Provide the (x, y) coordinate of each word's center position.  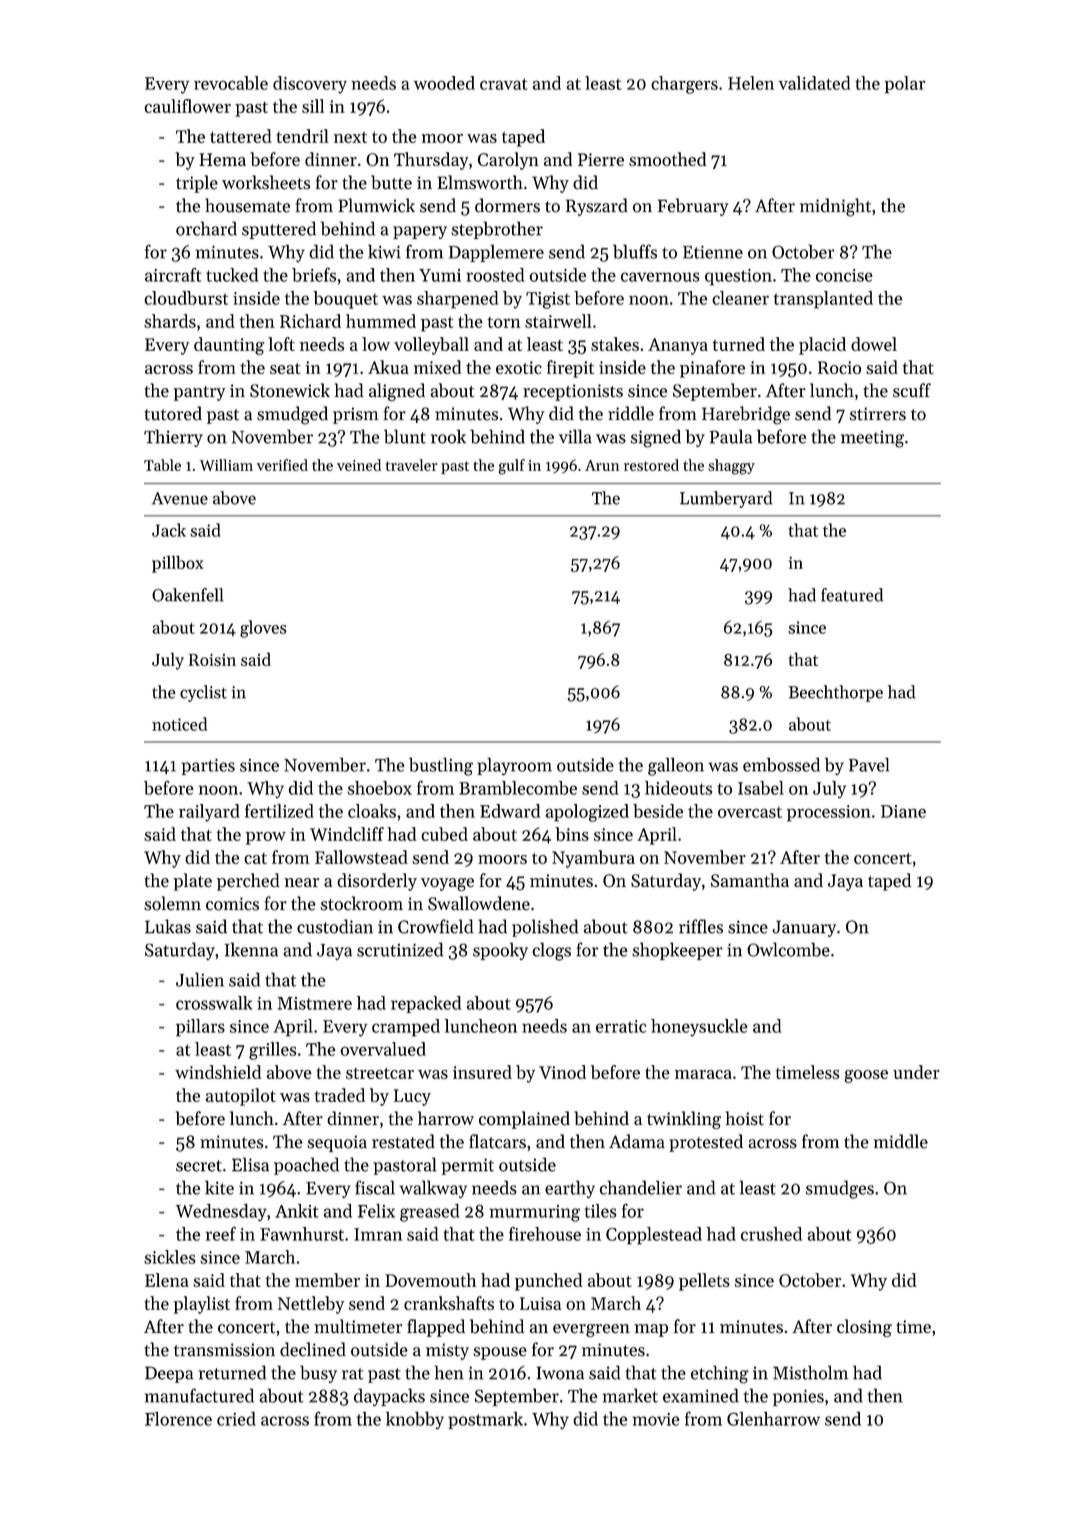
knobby (415, 1420)
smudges (840, 1189)
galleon (676, 766)
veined (359, 465)
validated (814, 83)
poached (306, 1166)
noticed (179, 724)
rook (448, 436)
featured (852, 595)
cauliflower (187, 106)
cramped (406, 1028)
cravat (504, 84)
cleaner (741, 298)
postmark (485, 1420)
